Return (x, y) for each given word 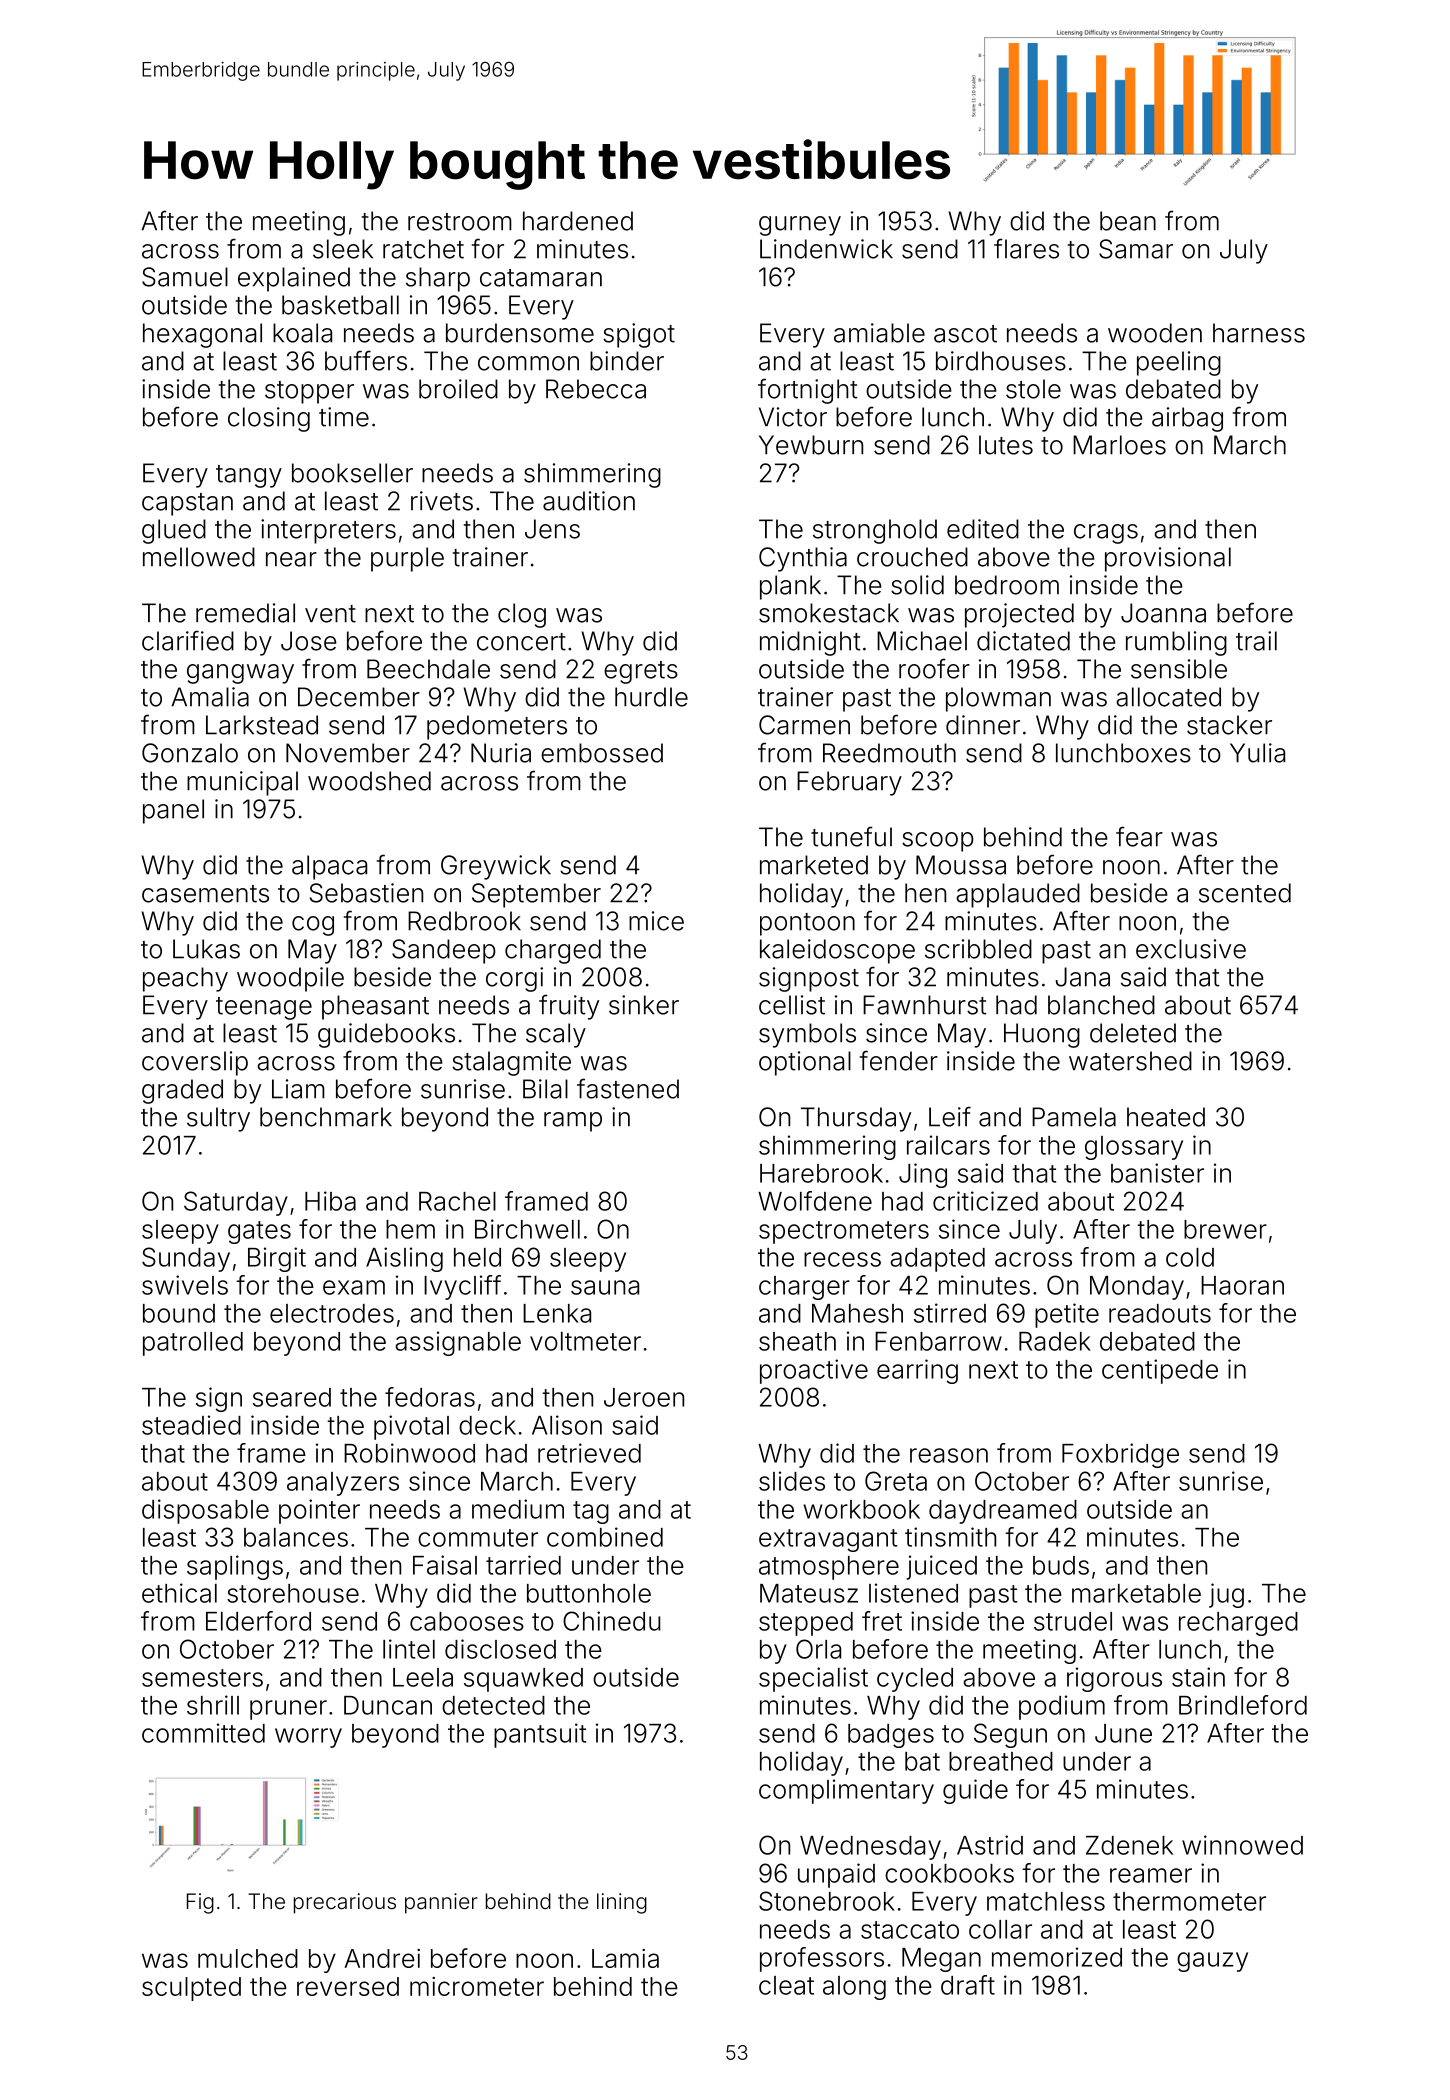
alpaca (329, 867)
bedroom (1007, 585)
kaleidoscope (837, 951)
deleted (1133, 1033)
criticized (985, 1201)
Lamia (625, 1958)
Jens (552, 529)
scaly (556, 1035)
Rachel (457, 1201)
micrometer (477, 1986)
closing (269, 419)
